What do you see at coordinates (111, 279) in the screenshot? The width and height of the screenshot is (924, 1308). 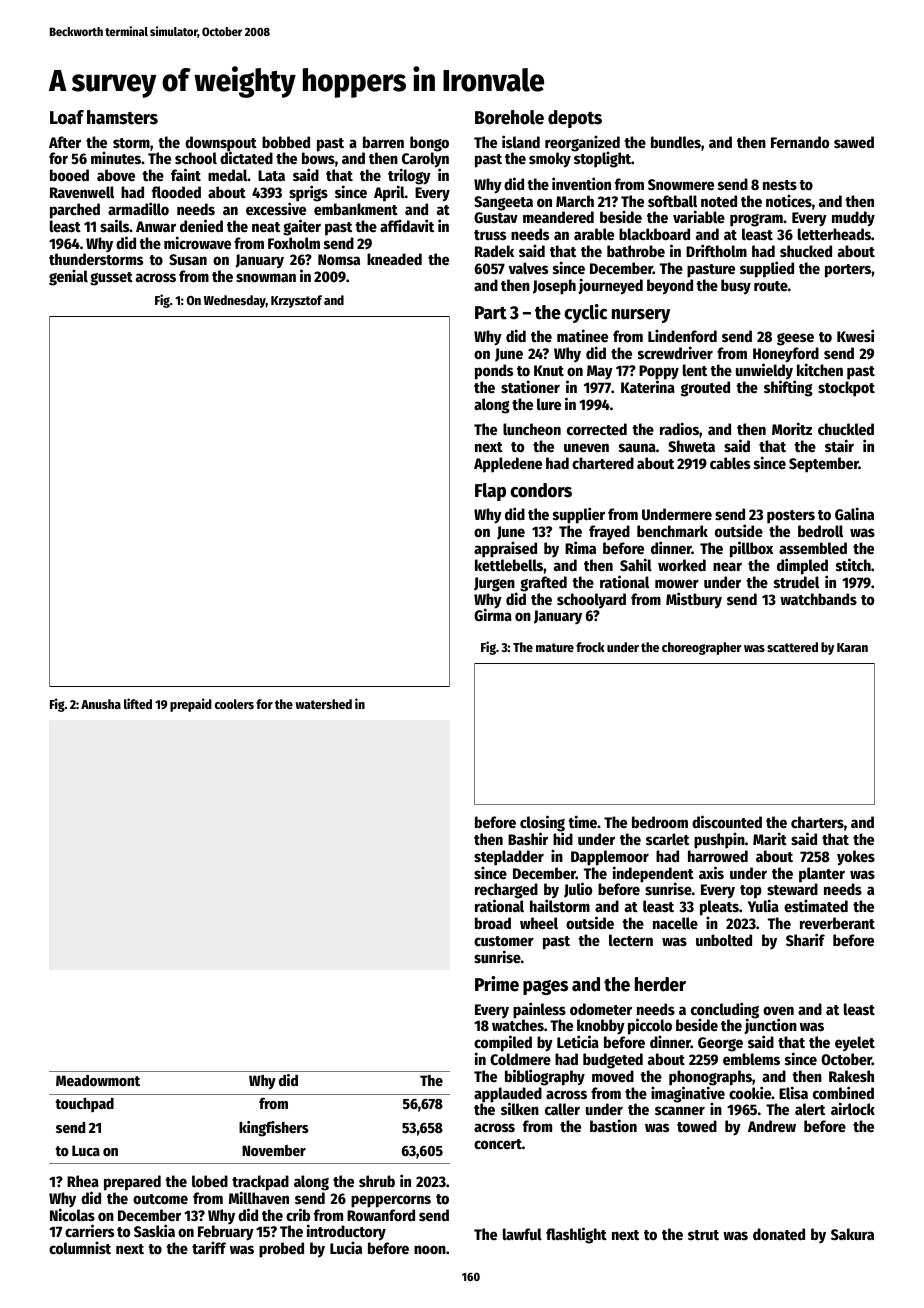 I see `gusset` at bounding box center [111, 279].
